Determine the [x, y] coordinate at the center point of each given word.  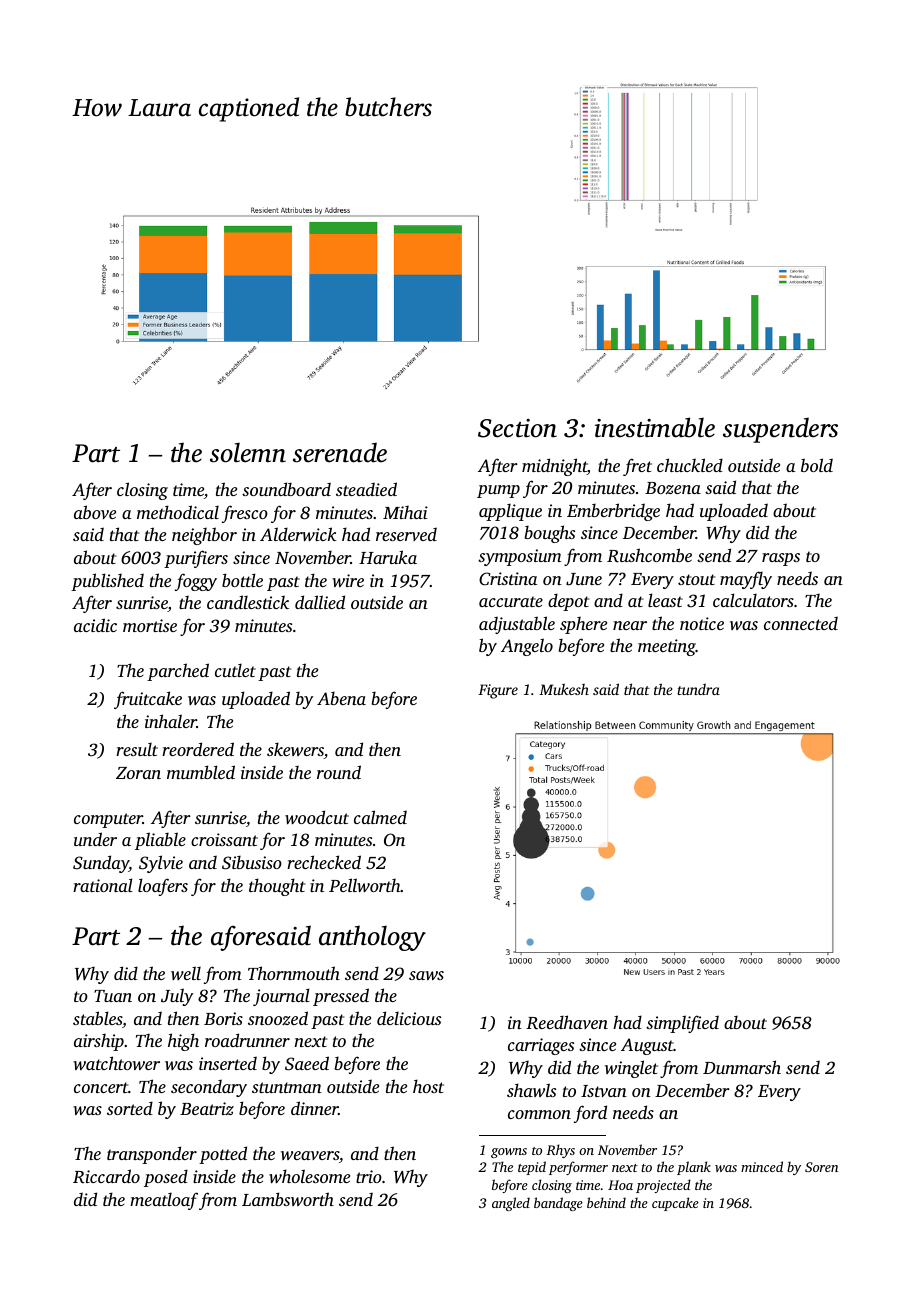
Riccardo [106, 1176]
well [186, 973]
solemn [248, 452]
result [137, 749]
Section [517, 428]
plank [694, 1168]
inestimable [655, 427]
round [339, 772]
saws [426, 975]
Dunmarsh [742, 1067]
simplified [682, 1024]
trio [369, 1176]
